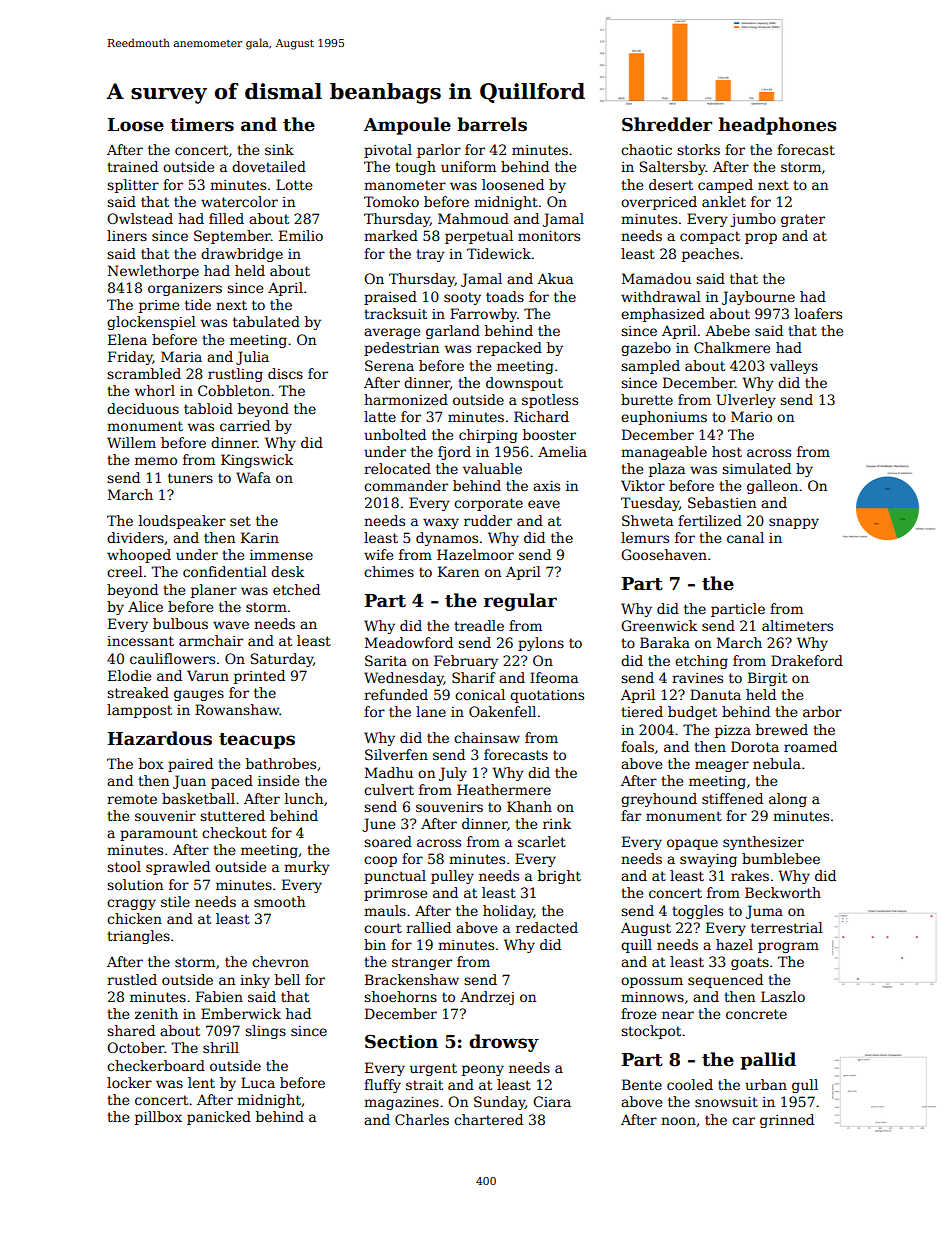 This page has height=1233, width=952. Describe the element at coordinates (279, 901) in the page. I see `smooth` at that location.
